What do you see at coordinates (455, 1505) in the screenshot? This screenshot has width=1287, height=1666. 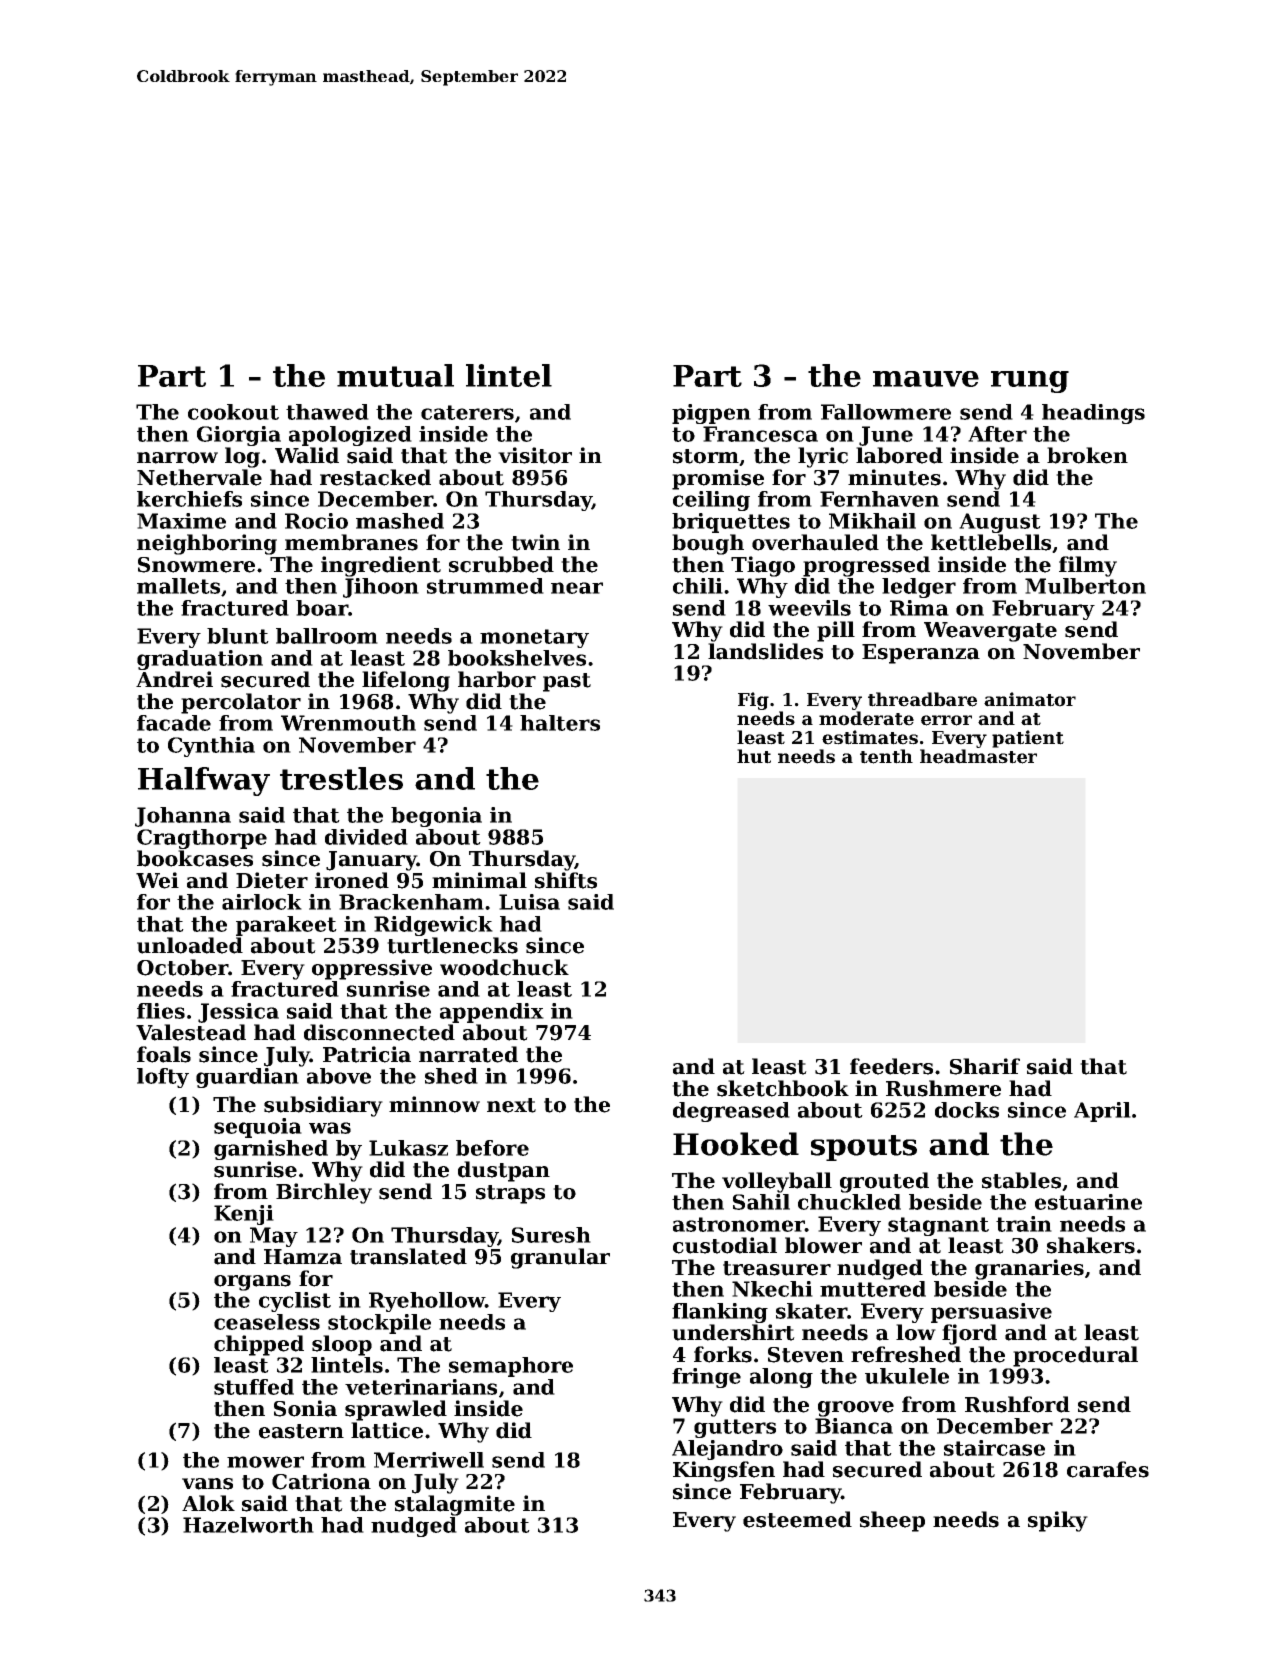 I see `stalagmite` at bounding box center [455, 1505].
